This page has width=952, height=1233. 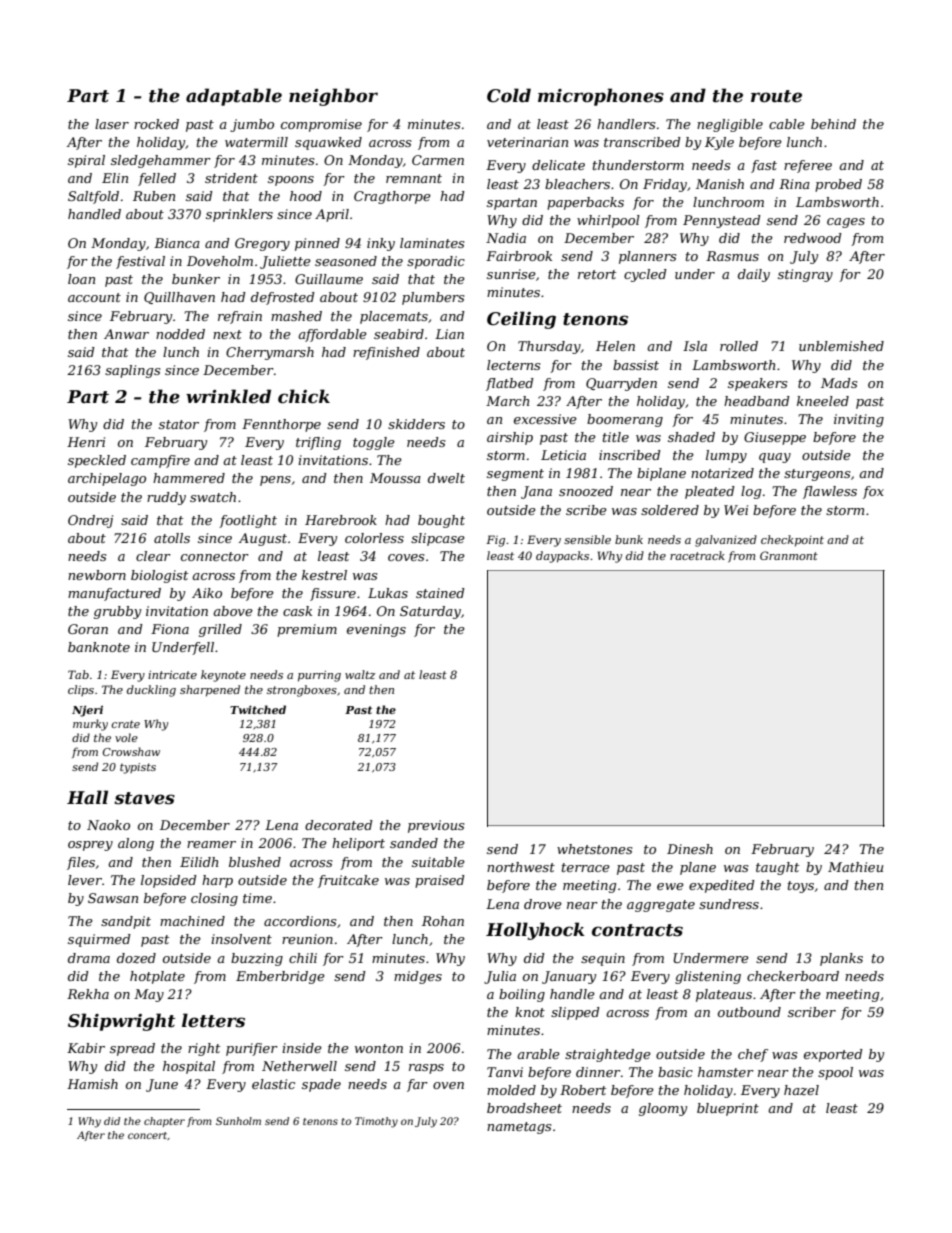 I want to click on loan, so click(x=81, y=279).
